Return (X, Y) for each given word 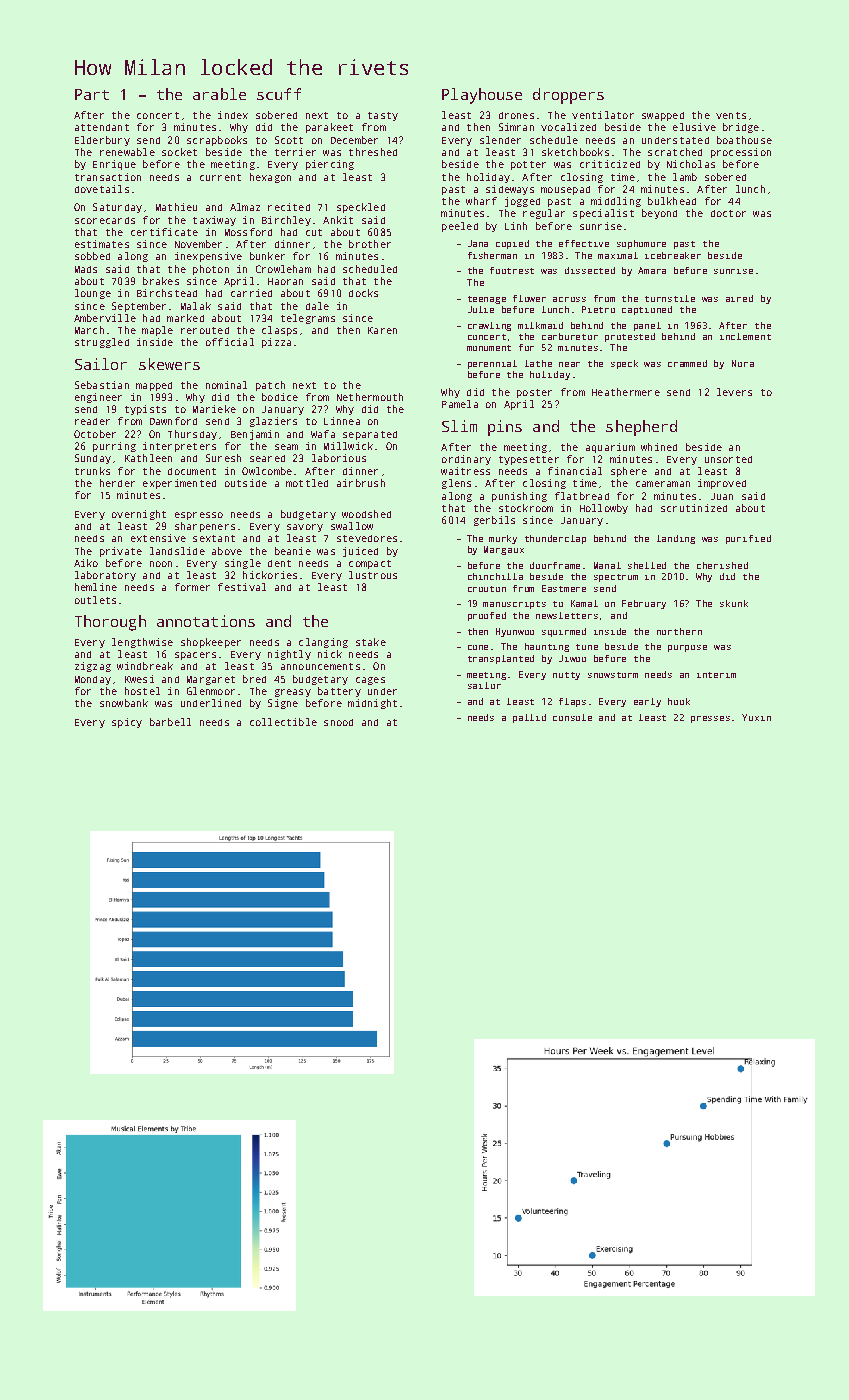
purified (748, 539)
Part (92, 94)
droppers (568, 96)
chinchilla (495, 576)
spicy (127, 723)
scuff (279, 94)
